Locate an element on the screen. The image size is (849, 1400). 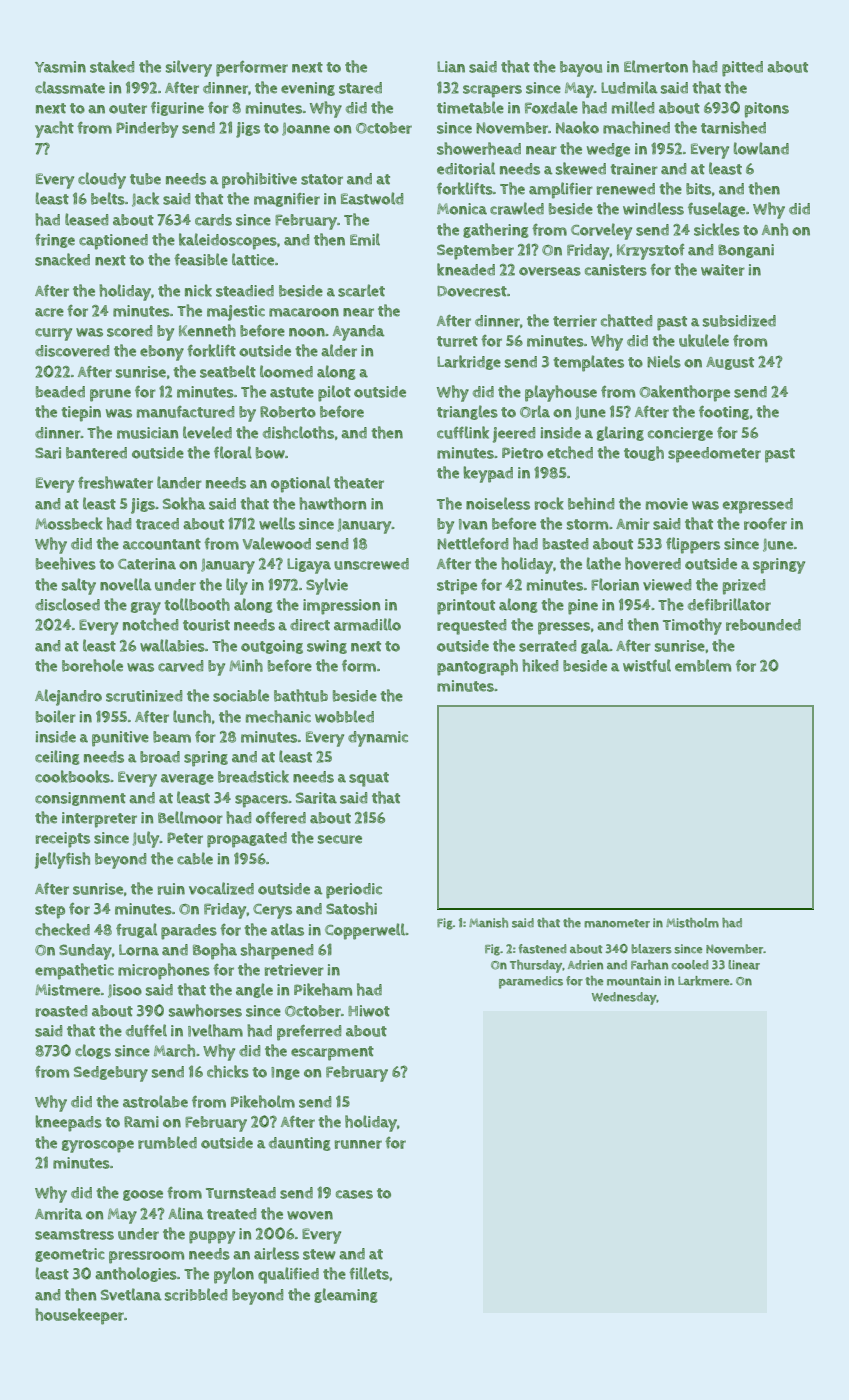
Mistholm is located at coordinates (692, 923).
